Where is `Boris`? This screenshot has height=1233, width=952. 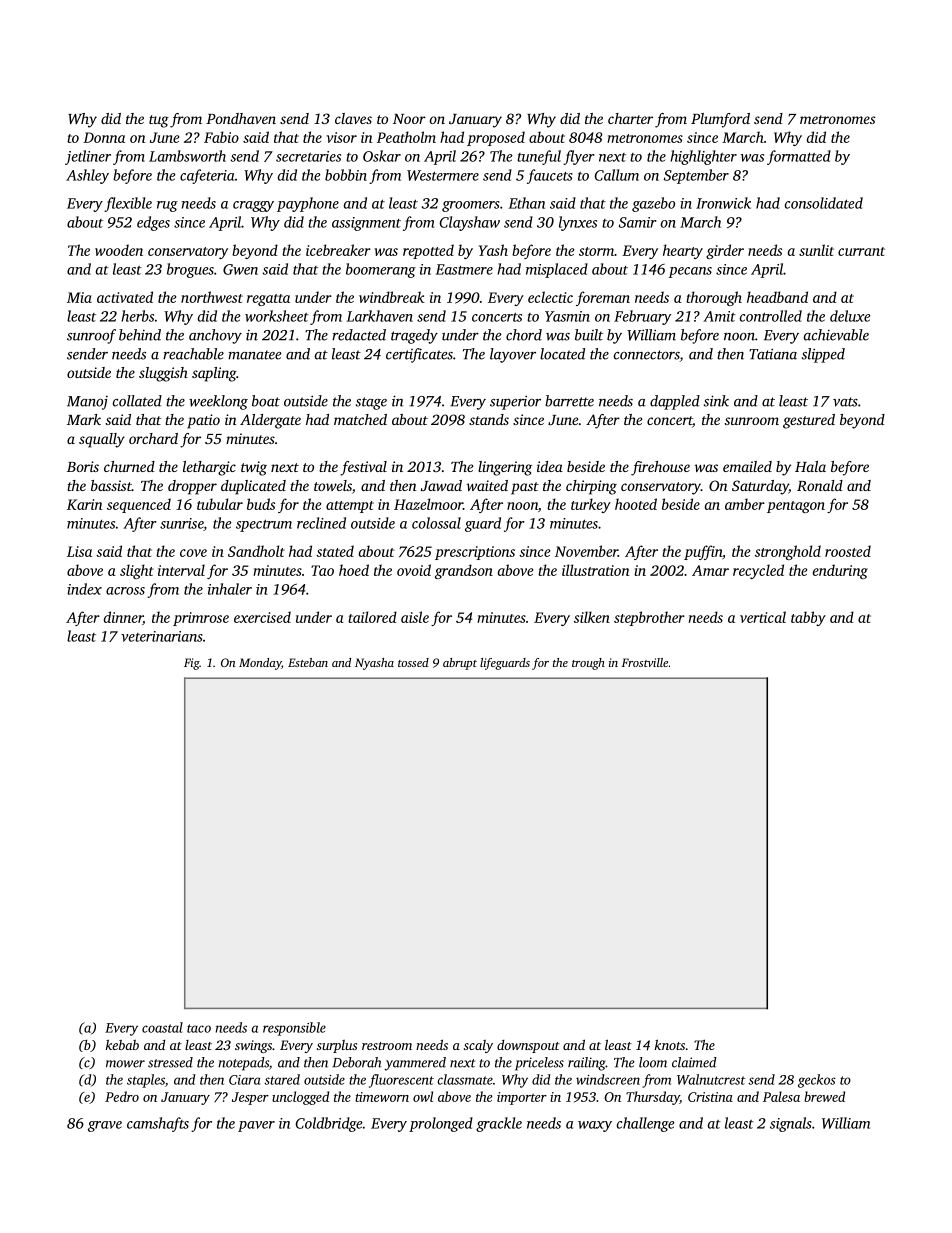 Boris is located at coordinates (83, 466).
